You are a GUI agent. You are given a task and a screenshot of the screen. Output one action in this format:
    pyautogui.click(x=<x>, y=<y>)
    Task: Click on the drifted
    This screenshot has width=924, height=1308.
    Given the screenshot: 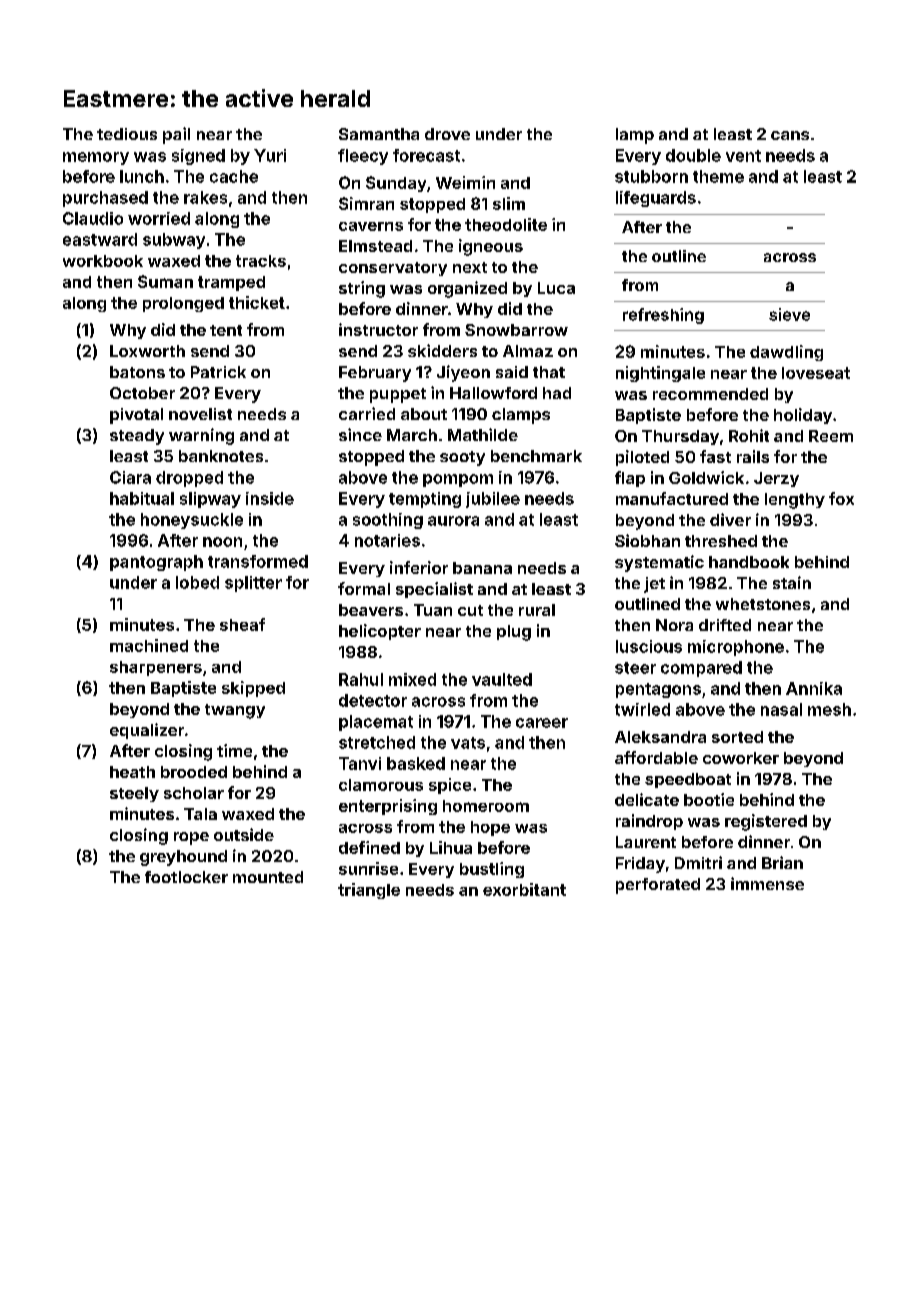 What is the action you would take?
    pyautogui.click(x=725, y=625)
